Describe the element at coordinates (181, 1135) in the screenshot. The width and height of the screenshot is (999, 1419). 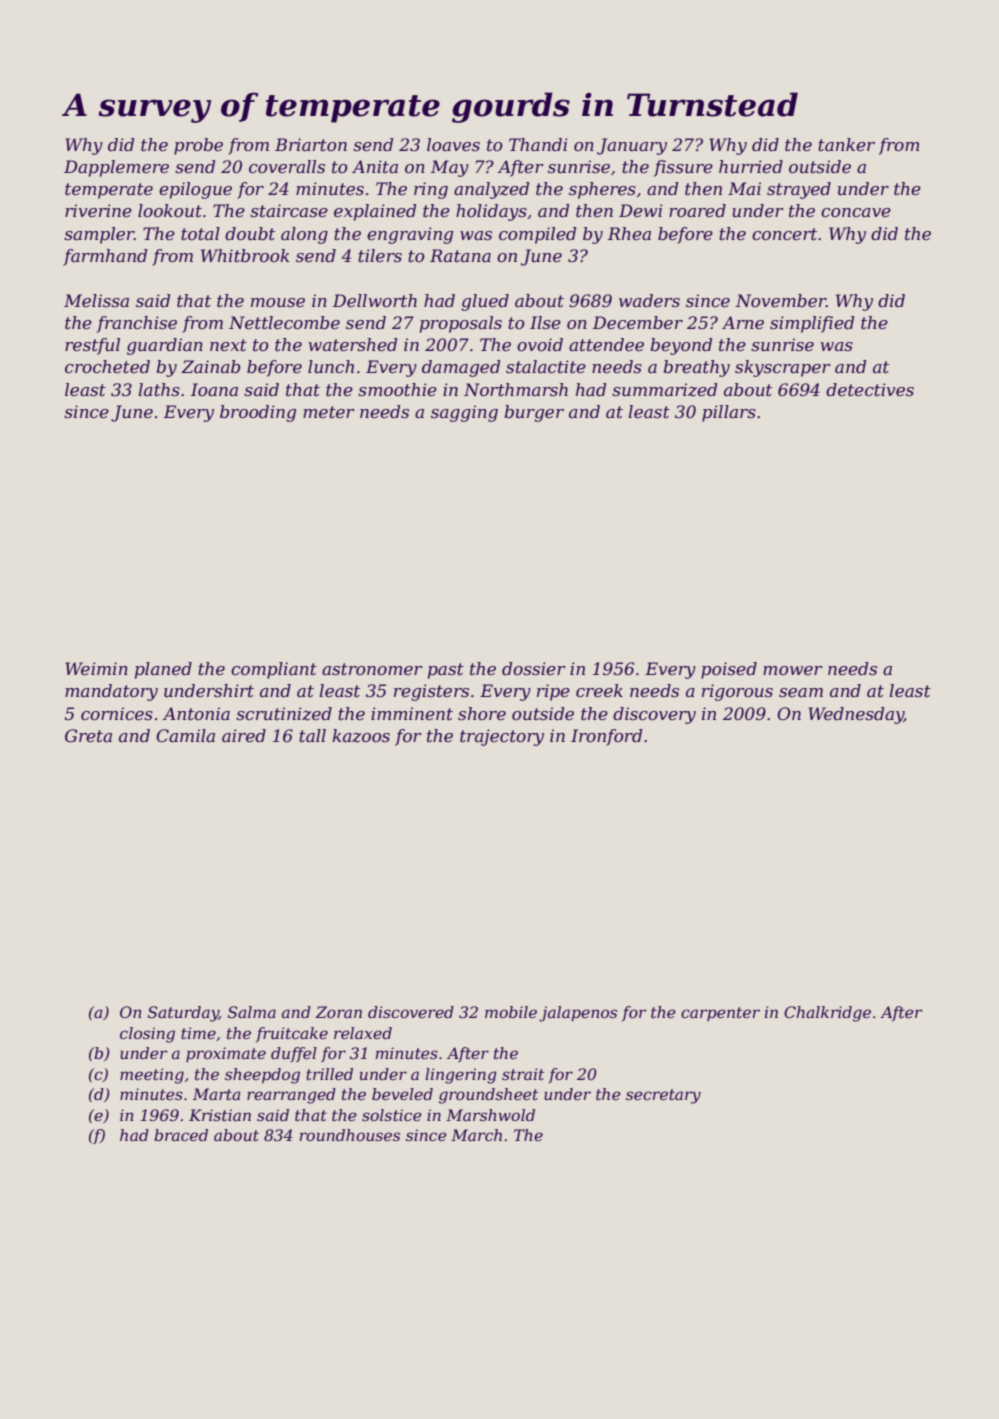
I see `braced` at that location.
